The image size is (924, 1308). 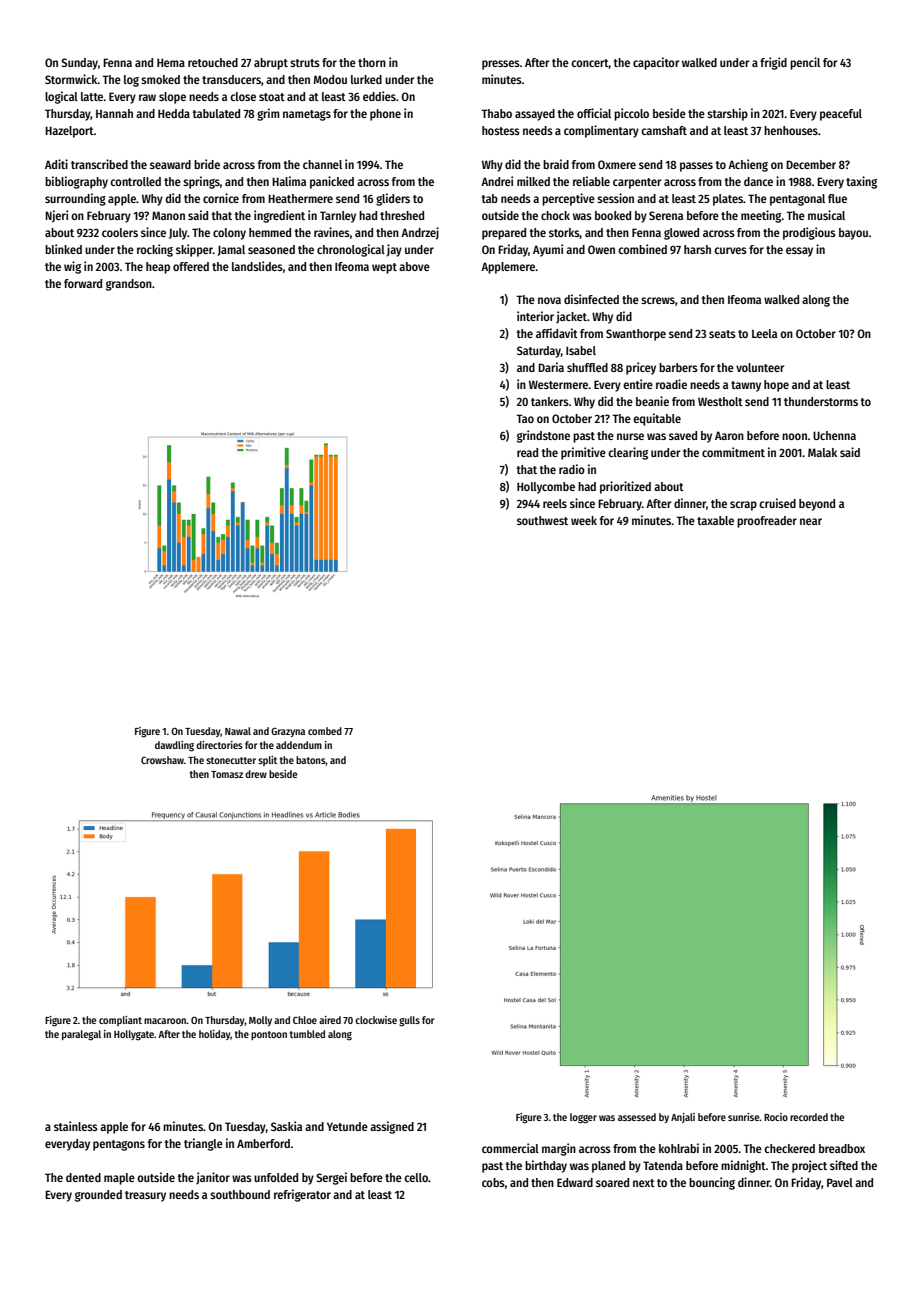 I want to click on combed, so click(x=325, y=731).
